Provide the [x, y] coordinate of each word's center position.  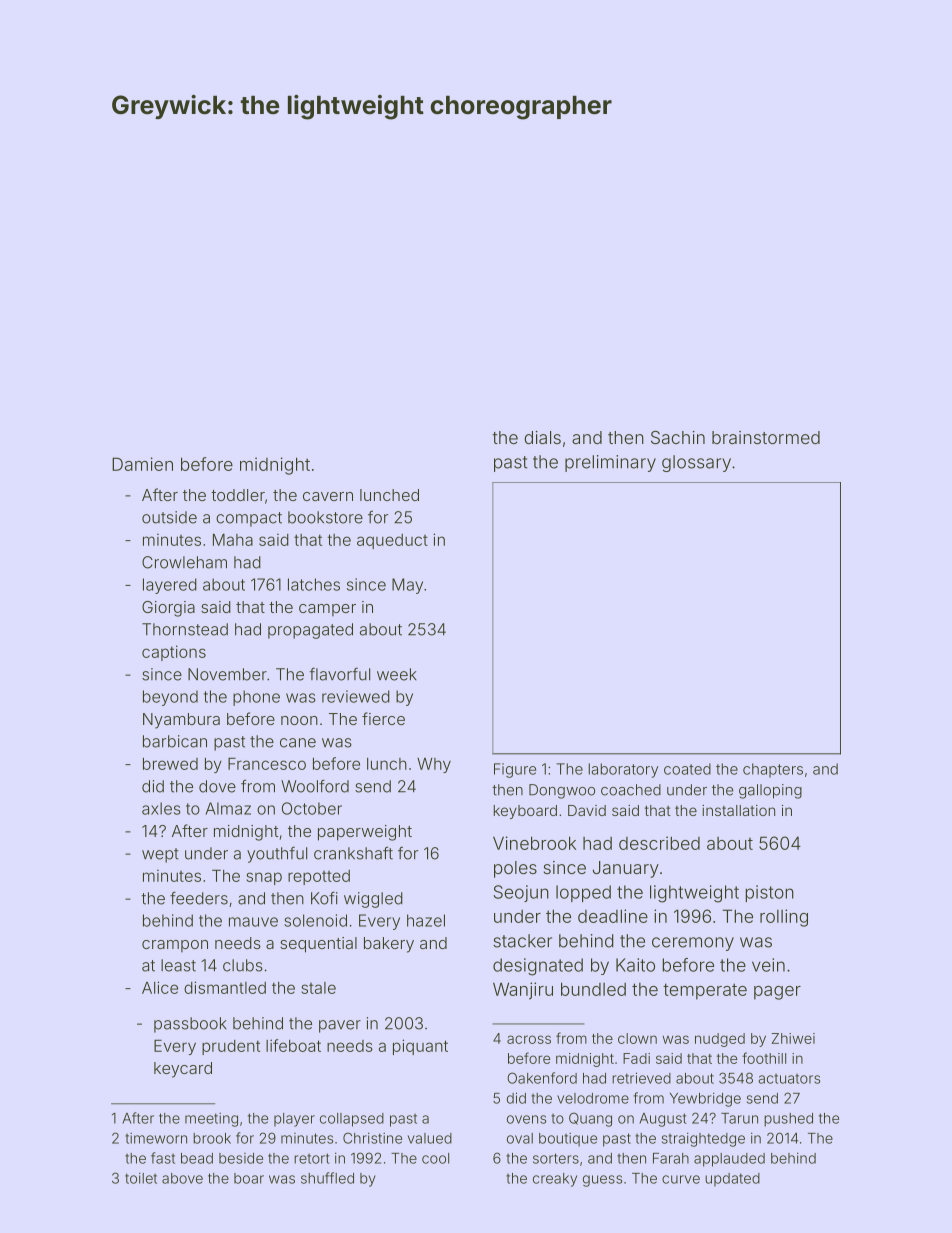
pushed [788, 1120]
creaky [555, 1180]
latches [314, 584]
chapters [773, 770]
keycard [183, 1070]
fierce [383, 718]
